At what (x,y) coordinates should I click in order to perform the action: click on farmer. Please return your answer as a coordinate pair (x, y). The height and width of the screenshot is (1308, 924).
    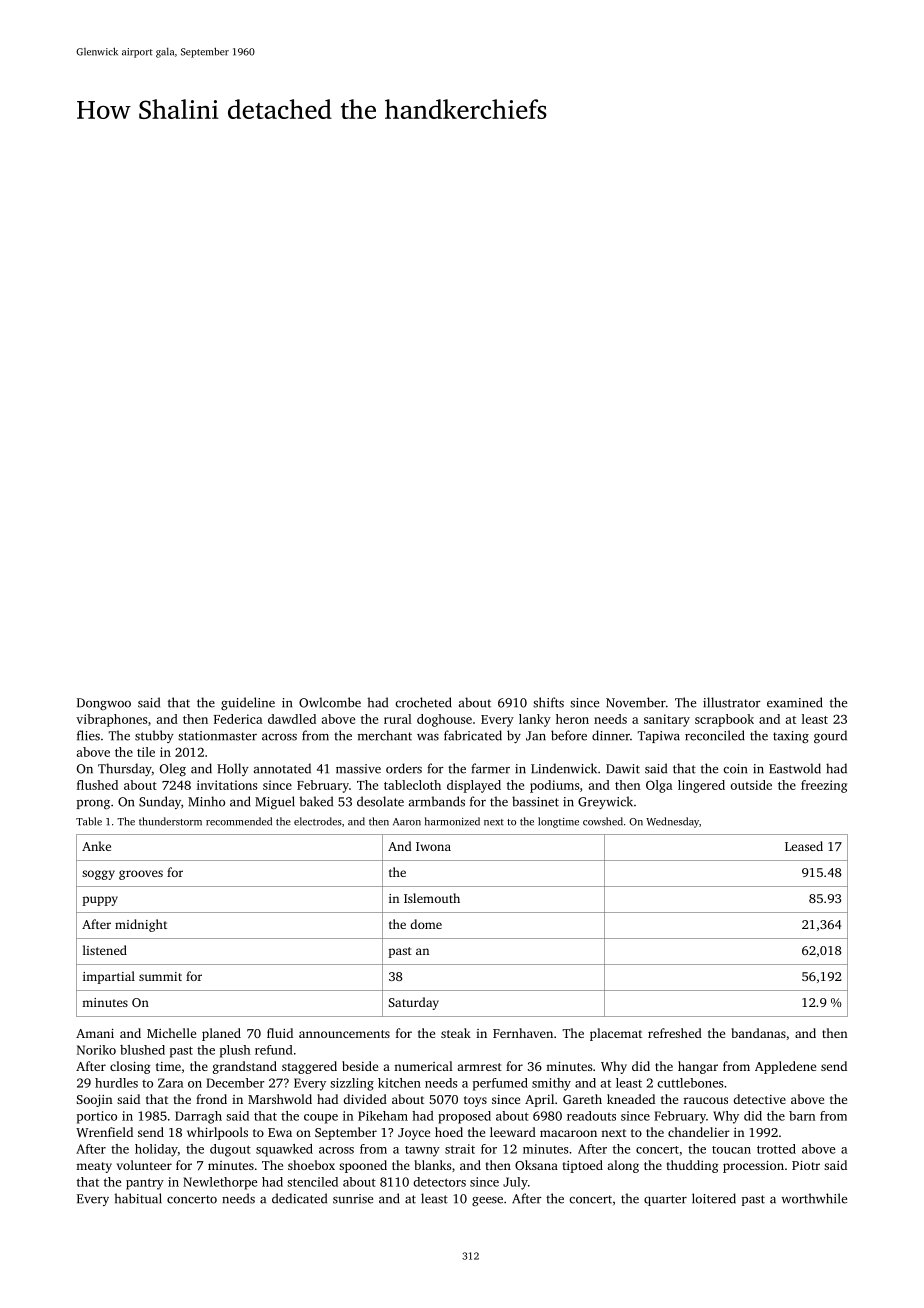
    Looking at the image, I should click on (490, 768).
